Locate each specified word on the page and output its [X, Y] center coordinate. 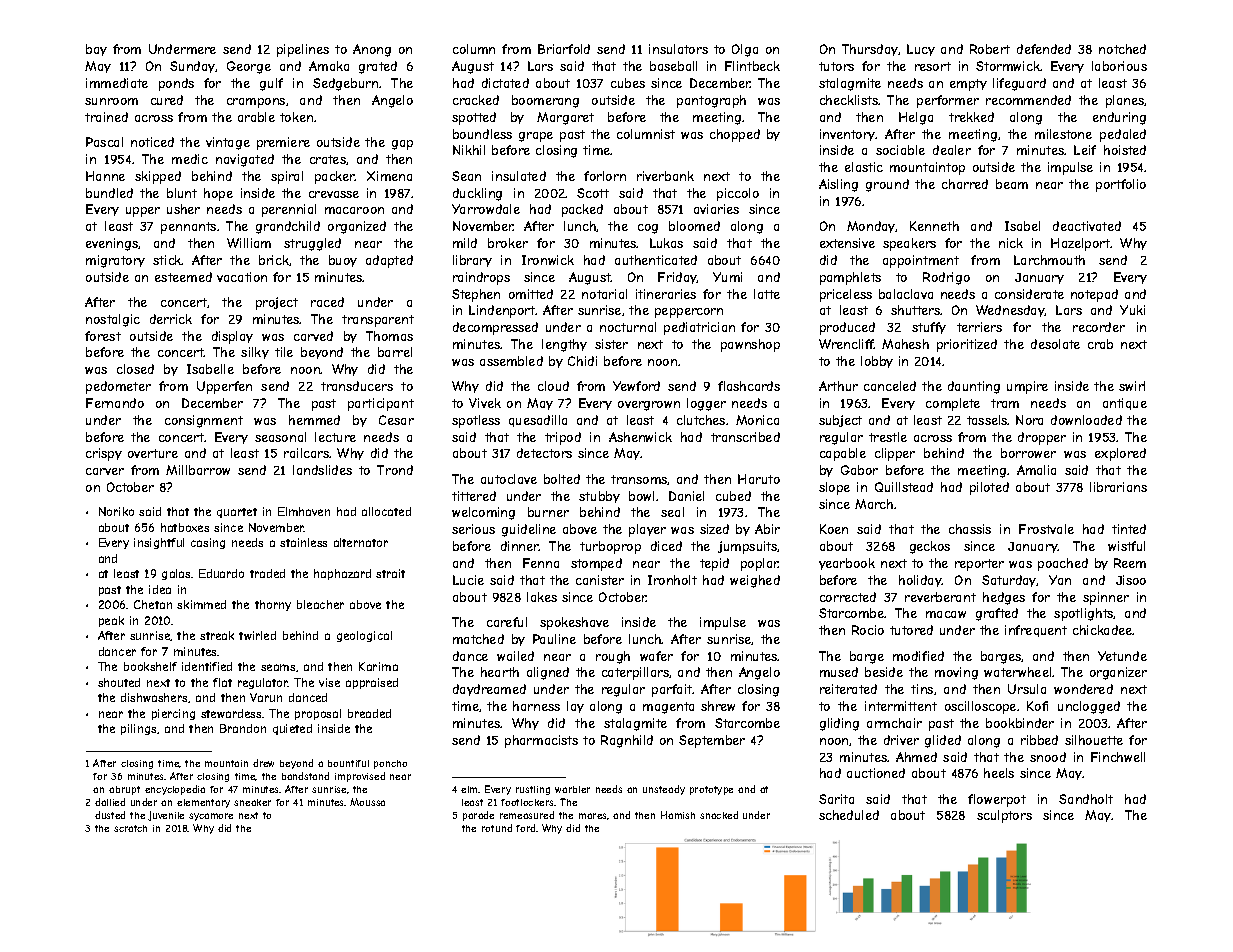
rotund [497, 828]
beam [1012, 184]
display [232, 337]
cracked [476, 100]
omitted [531, 294]
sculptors [1004, 816]
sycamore [211, 817]
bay [96, 50]
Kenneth [934, 226]
